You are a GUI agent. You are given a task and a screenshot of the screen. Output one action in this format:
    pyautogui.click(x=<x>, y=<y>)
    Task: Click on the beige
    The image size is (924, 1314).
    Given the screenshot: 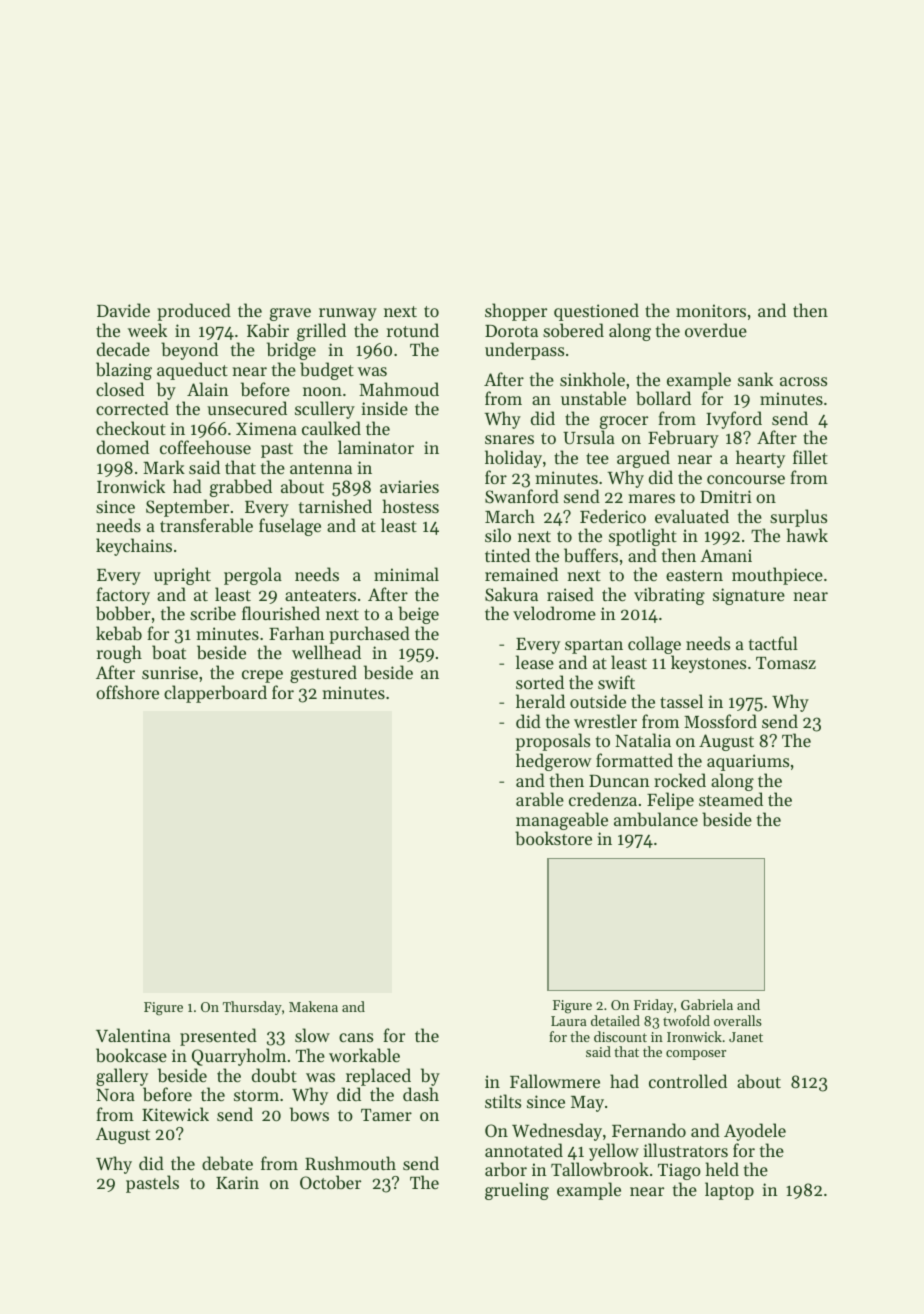 What is the action you would take?
    pyautogui.click(x=418, y=615)
